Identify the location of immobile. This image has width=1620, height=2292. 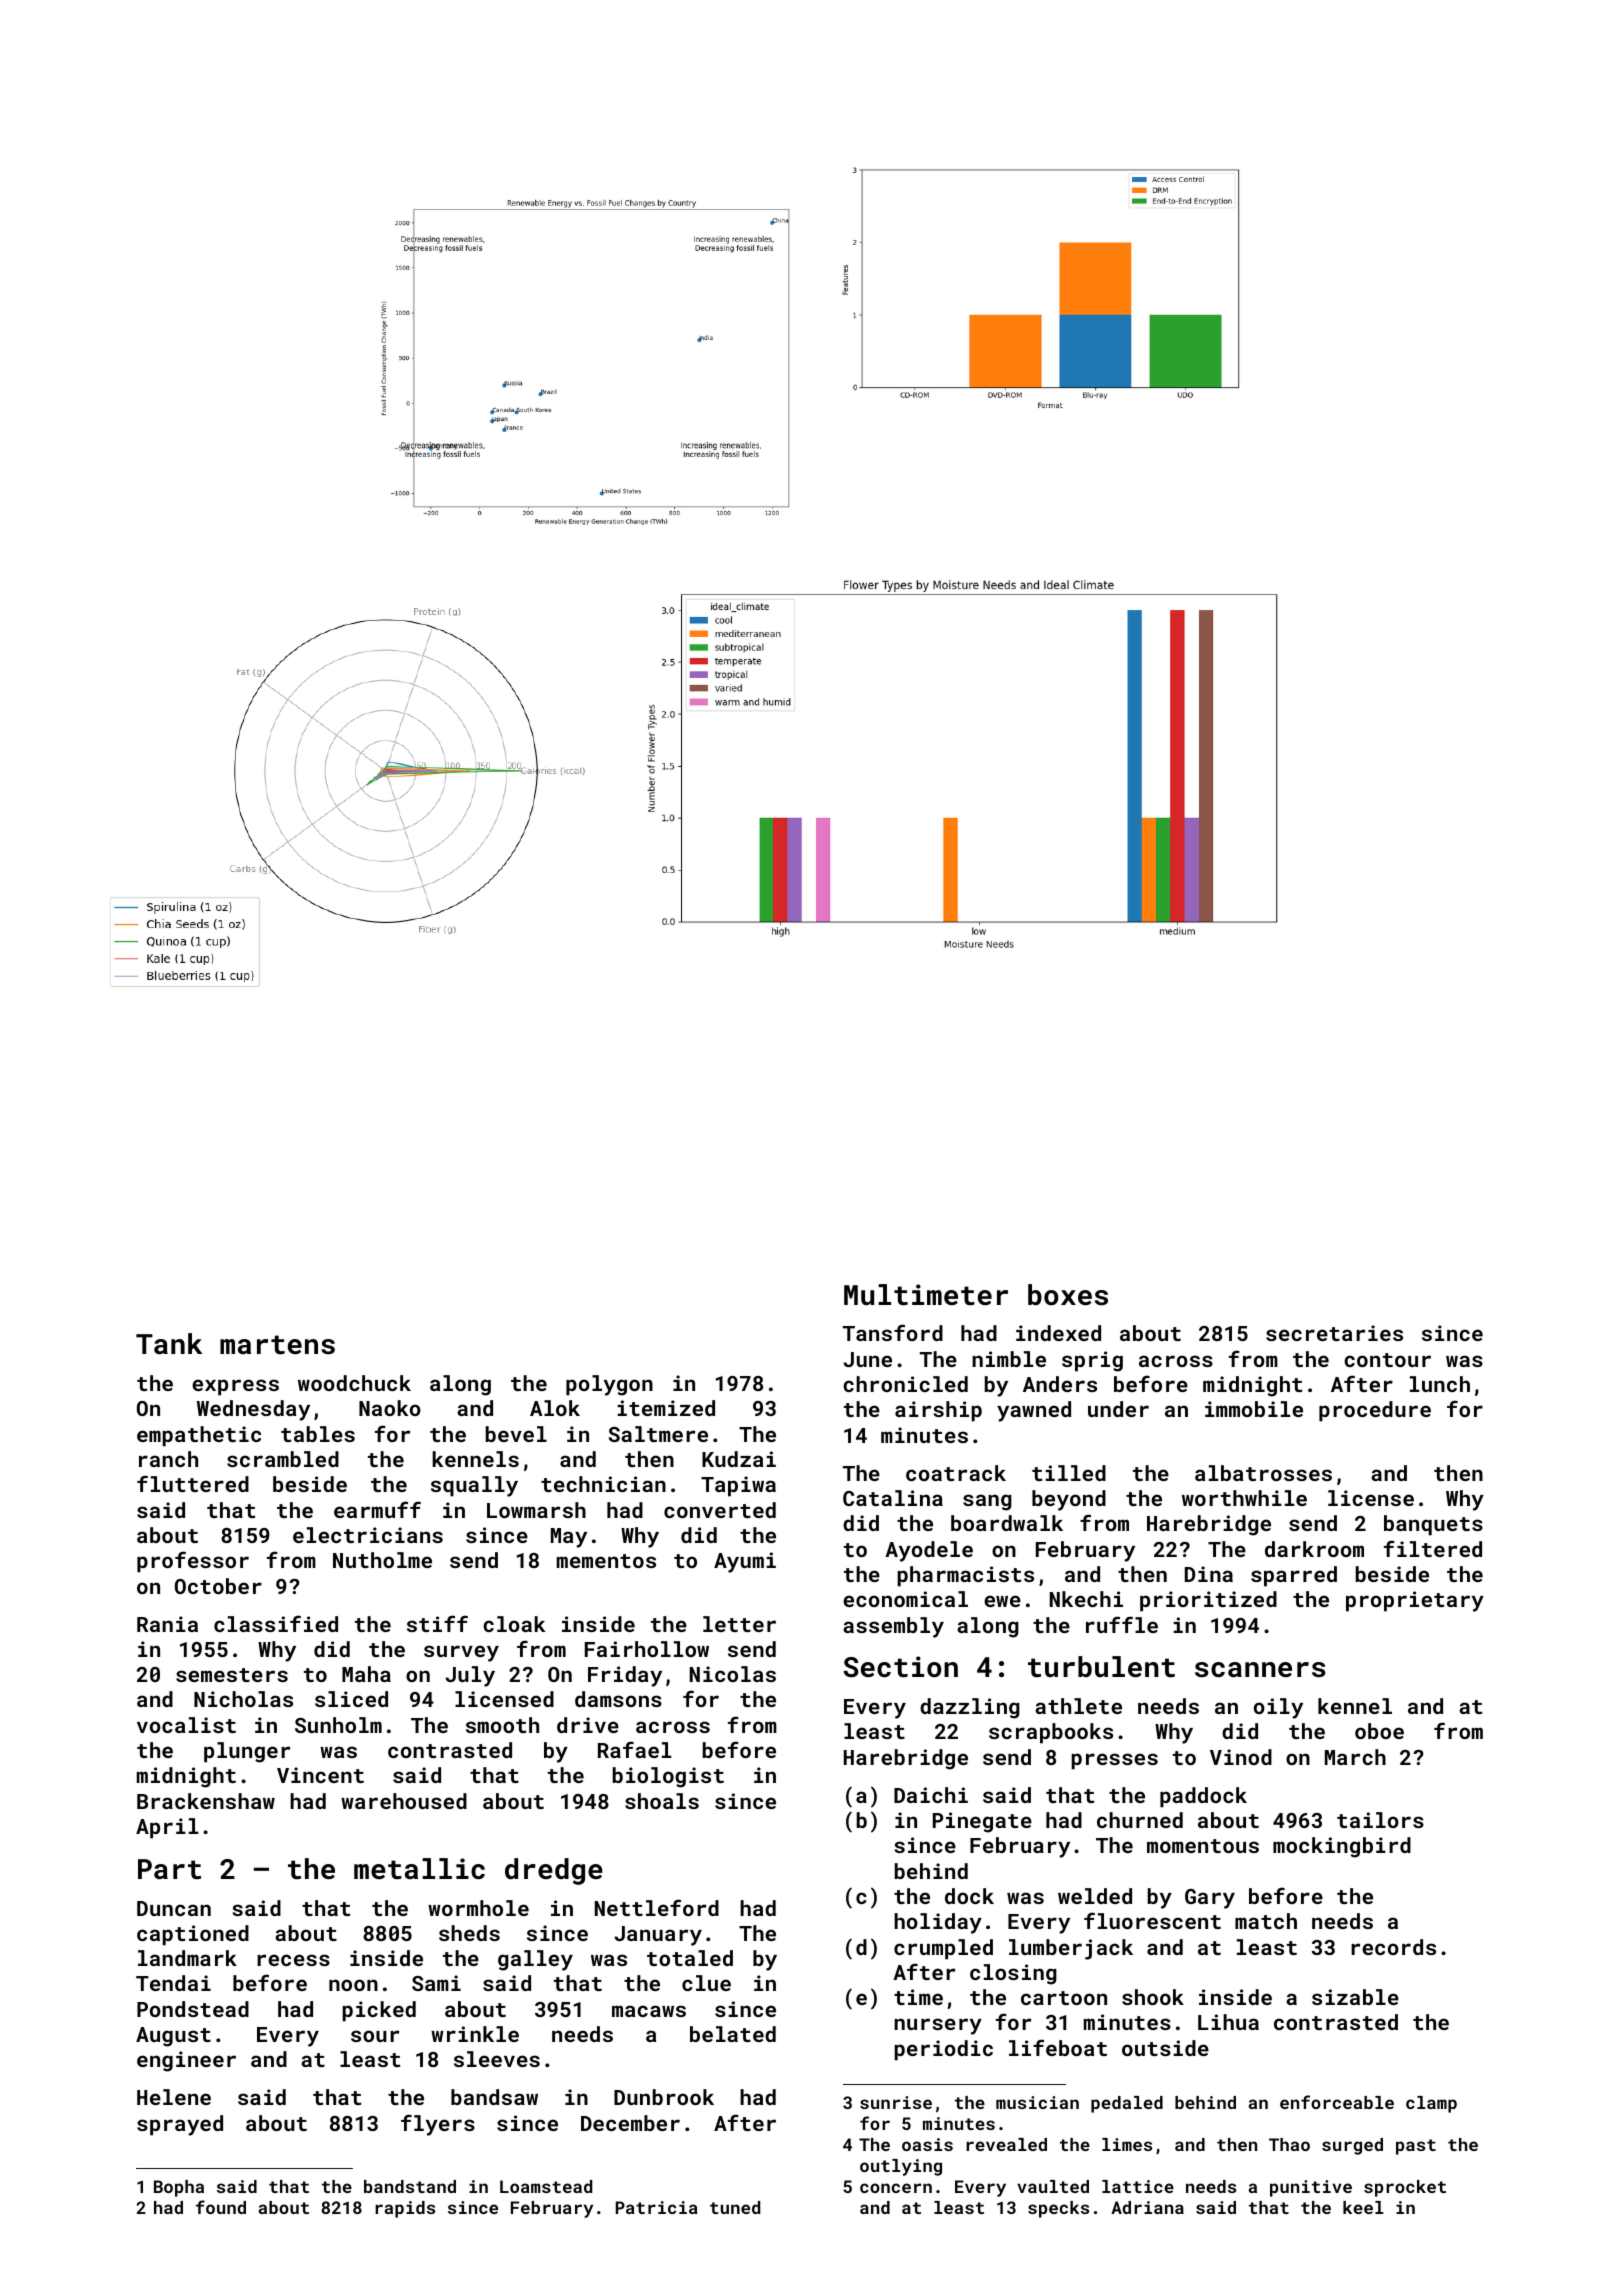
(1254, 1409).
